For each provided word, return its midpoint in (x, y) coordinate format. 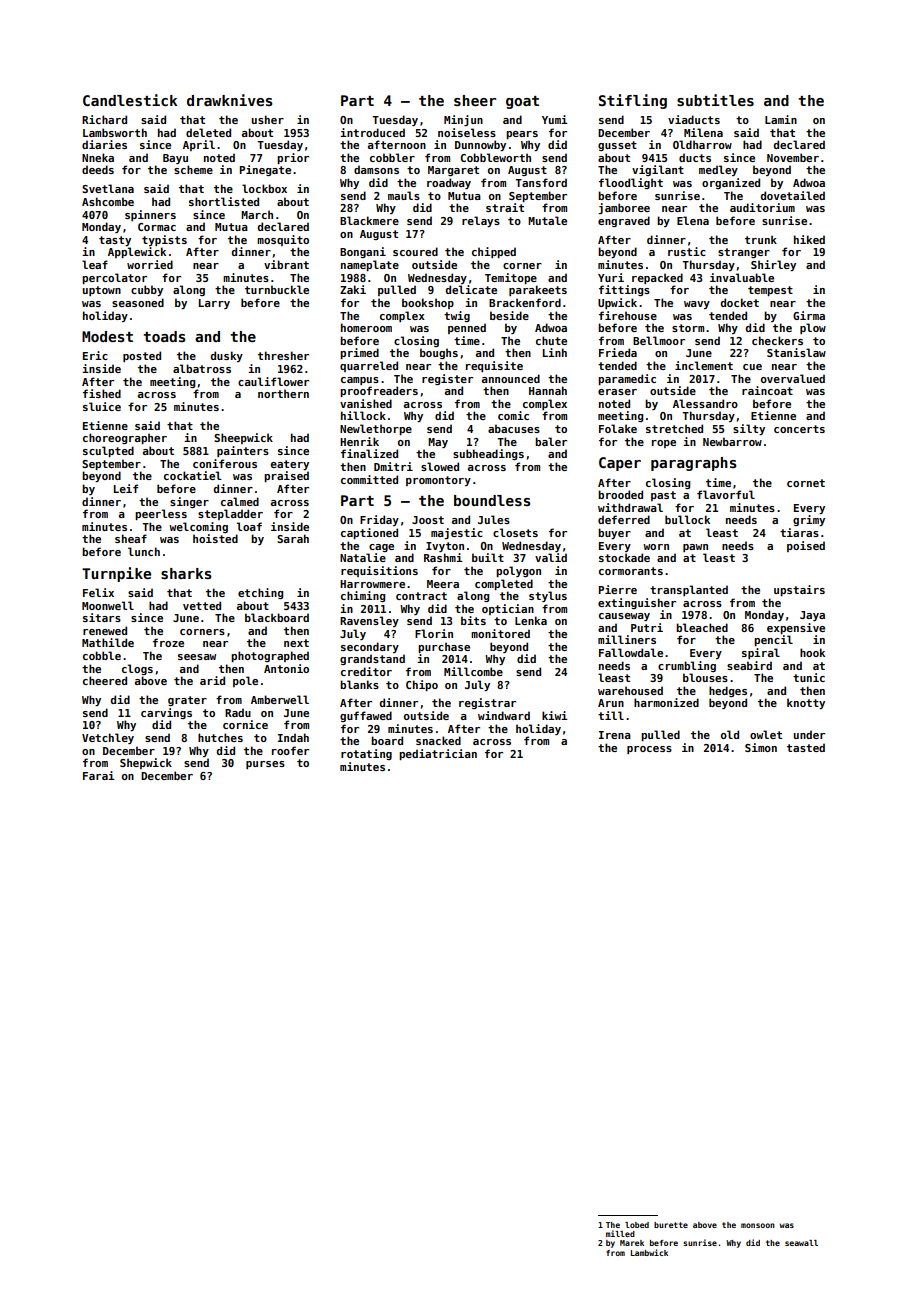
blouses (705, 677)
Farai (99, 775)
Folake (618, 428)
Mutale (547, 220)
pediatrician (438, 754)
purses (265, 765)
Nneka (98, 157)
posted (142, 356)
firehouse (628, 315)
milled (620, 1233)
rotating (366, 754)
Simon (761, 747)
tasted (806, 747)
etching (260, 593)
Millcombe (473, 671)
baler (551, 441)
